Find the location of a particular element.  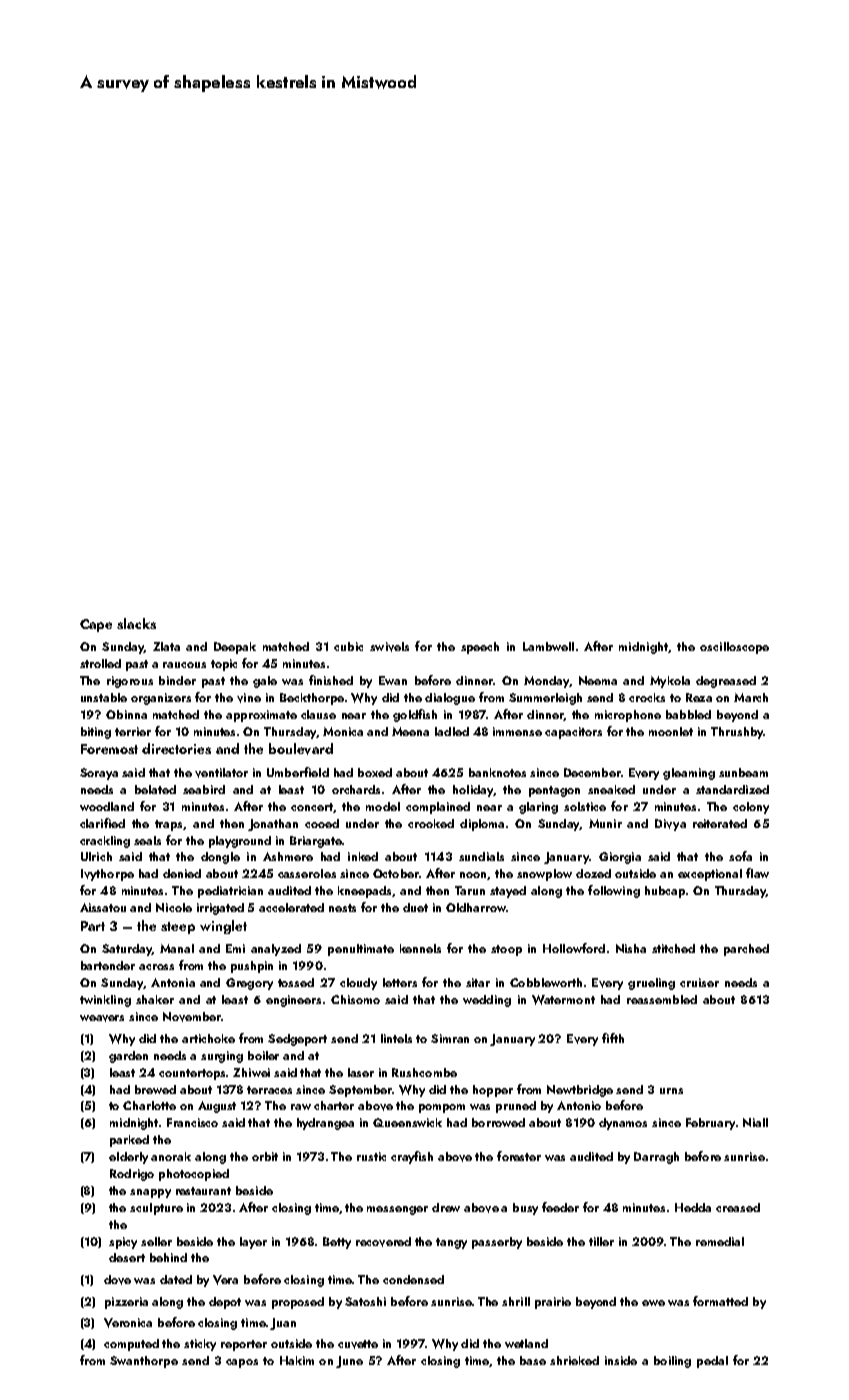

Oldharrow is located at coordinates (476, 907).
